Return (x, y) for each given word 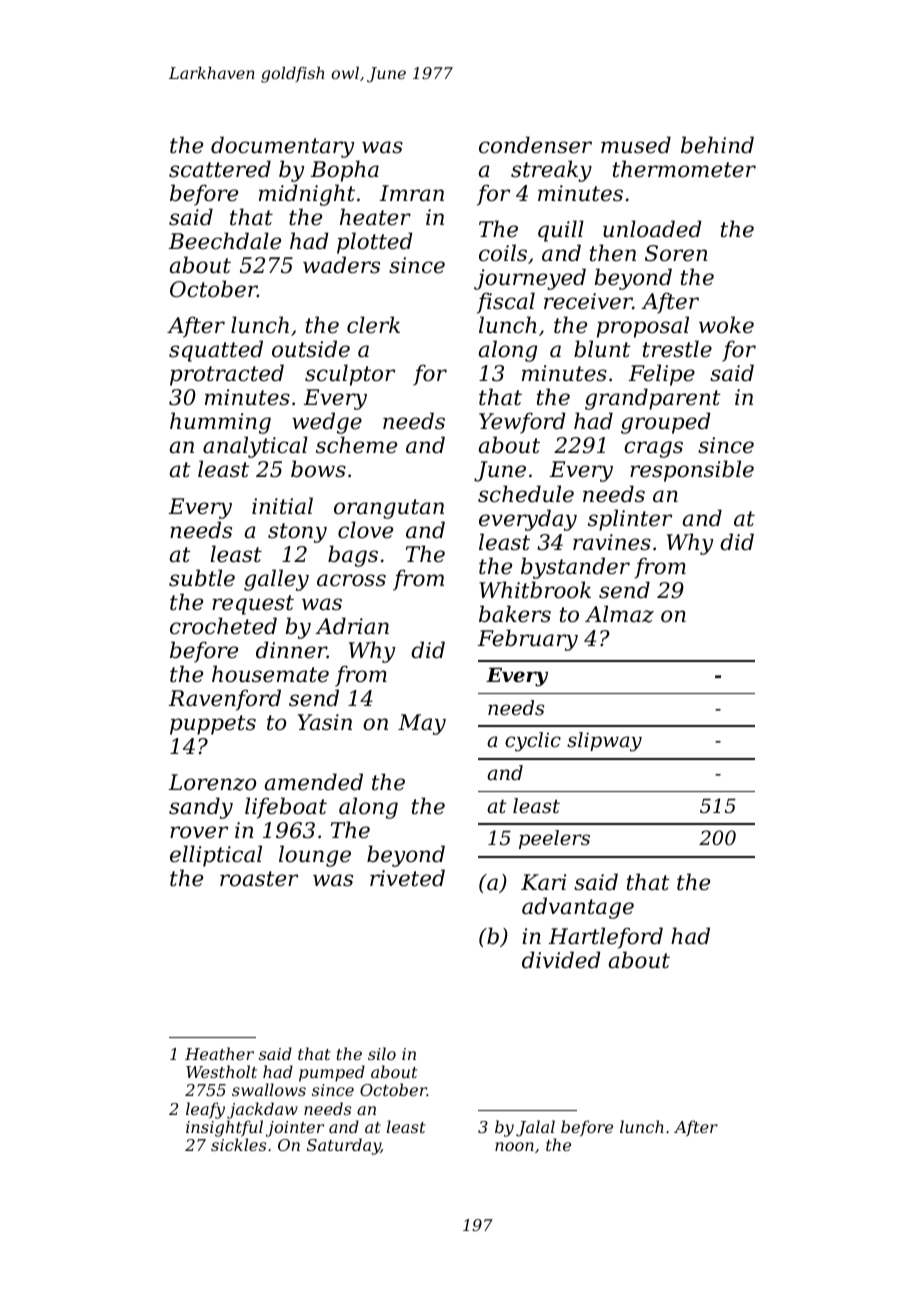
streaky (551, 171)
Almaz (619, 614)
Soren (676, 253)
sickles (238, 1144)
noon (514, 1146)
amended (314, 782)
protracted (227, 375)
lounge (315, 856)
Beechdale (225, 241)
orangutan (389, 509)
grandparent (653, 399)
